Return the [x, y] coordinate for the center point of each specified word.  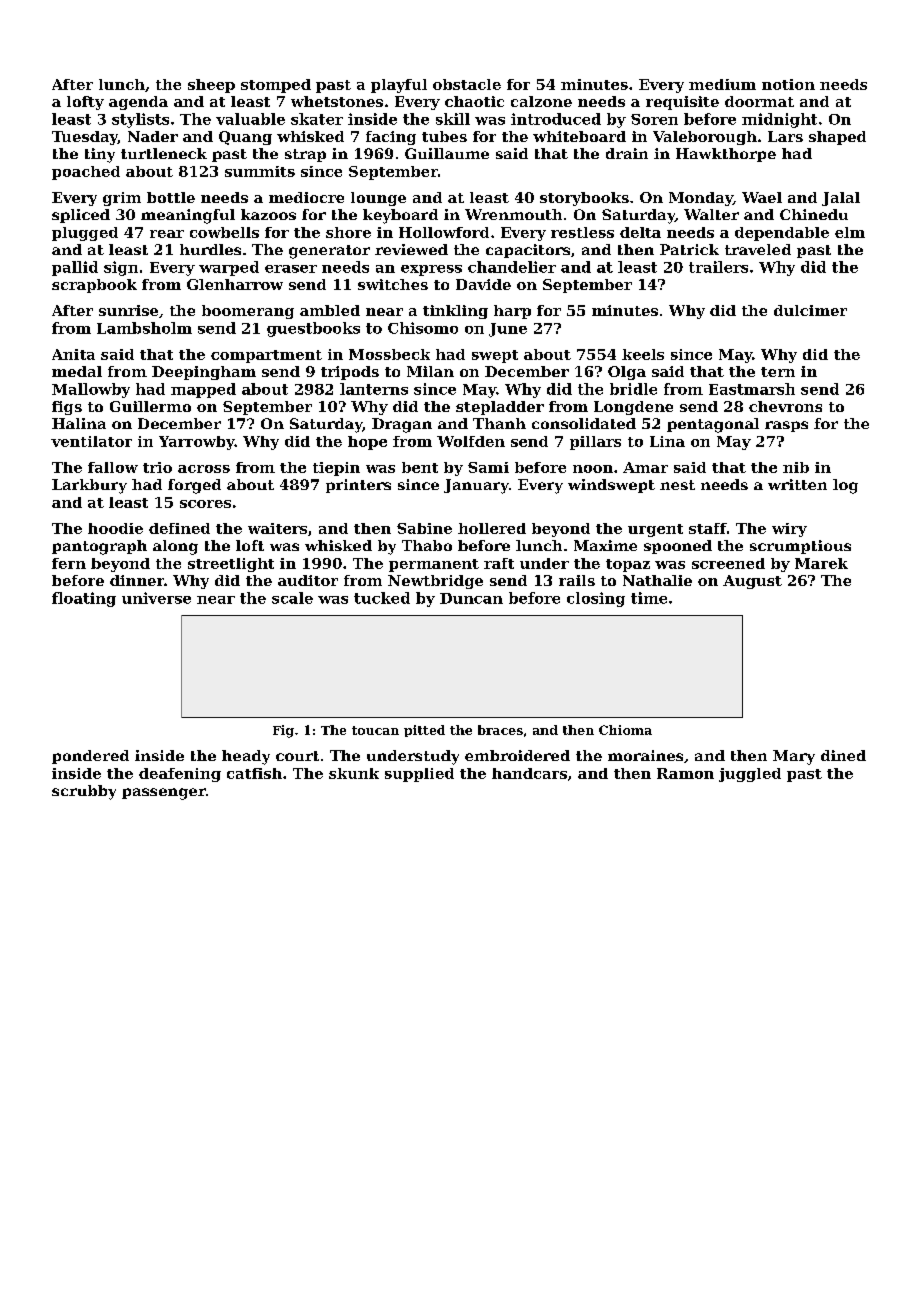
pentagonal [713, 425]
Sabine [424, 528]
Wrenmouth [513, 214]
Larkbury [89, 486]
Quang [245, 138]
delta [640, 232]
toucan [375, 730]
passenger [164, 794]
